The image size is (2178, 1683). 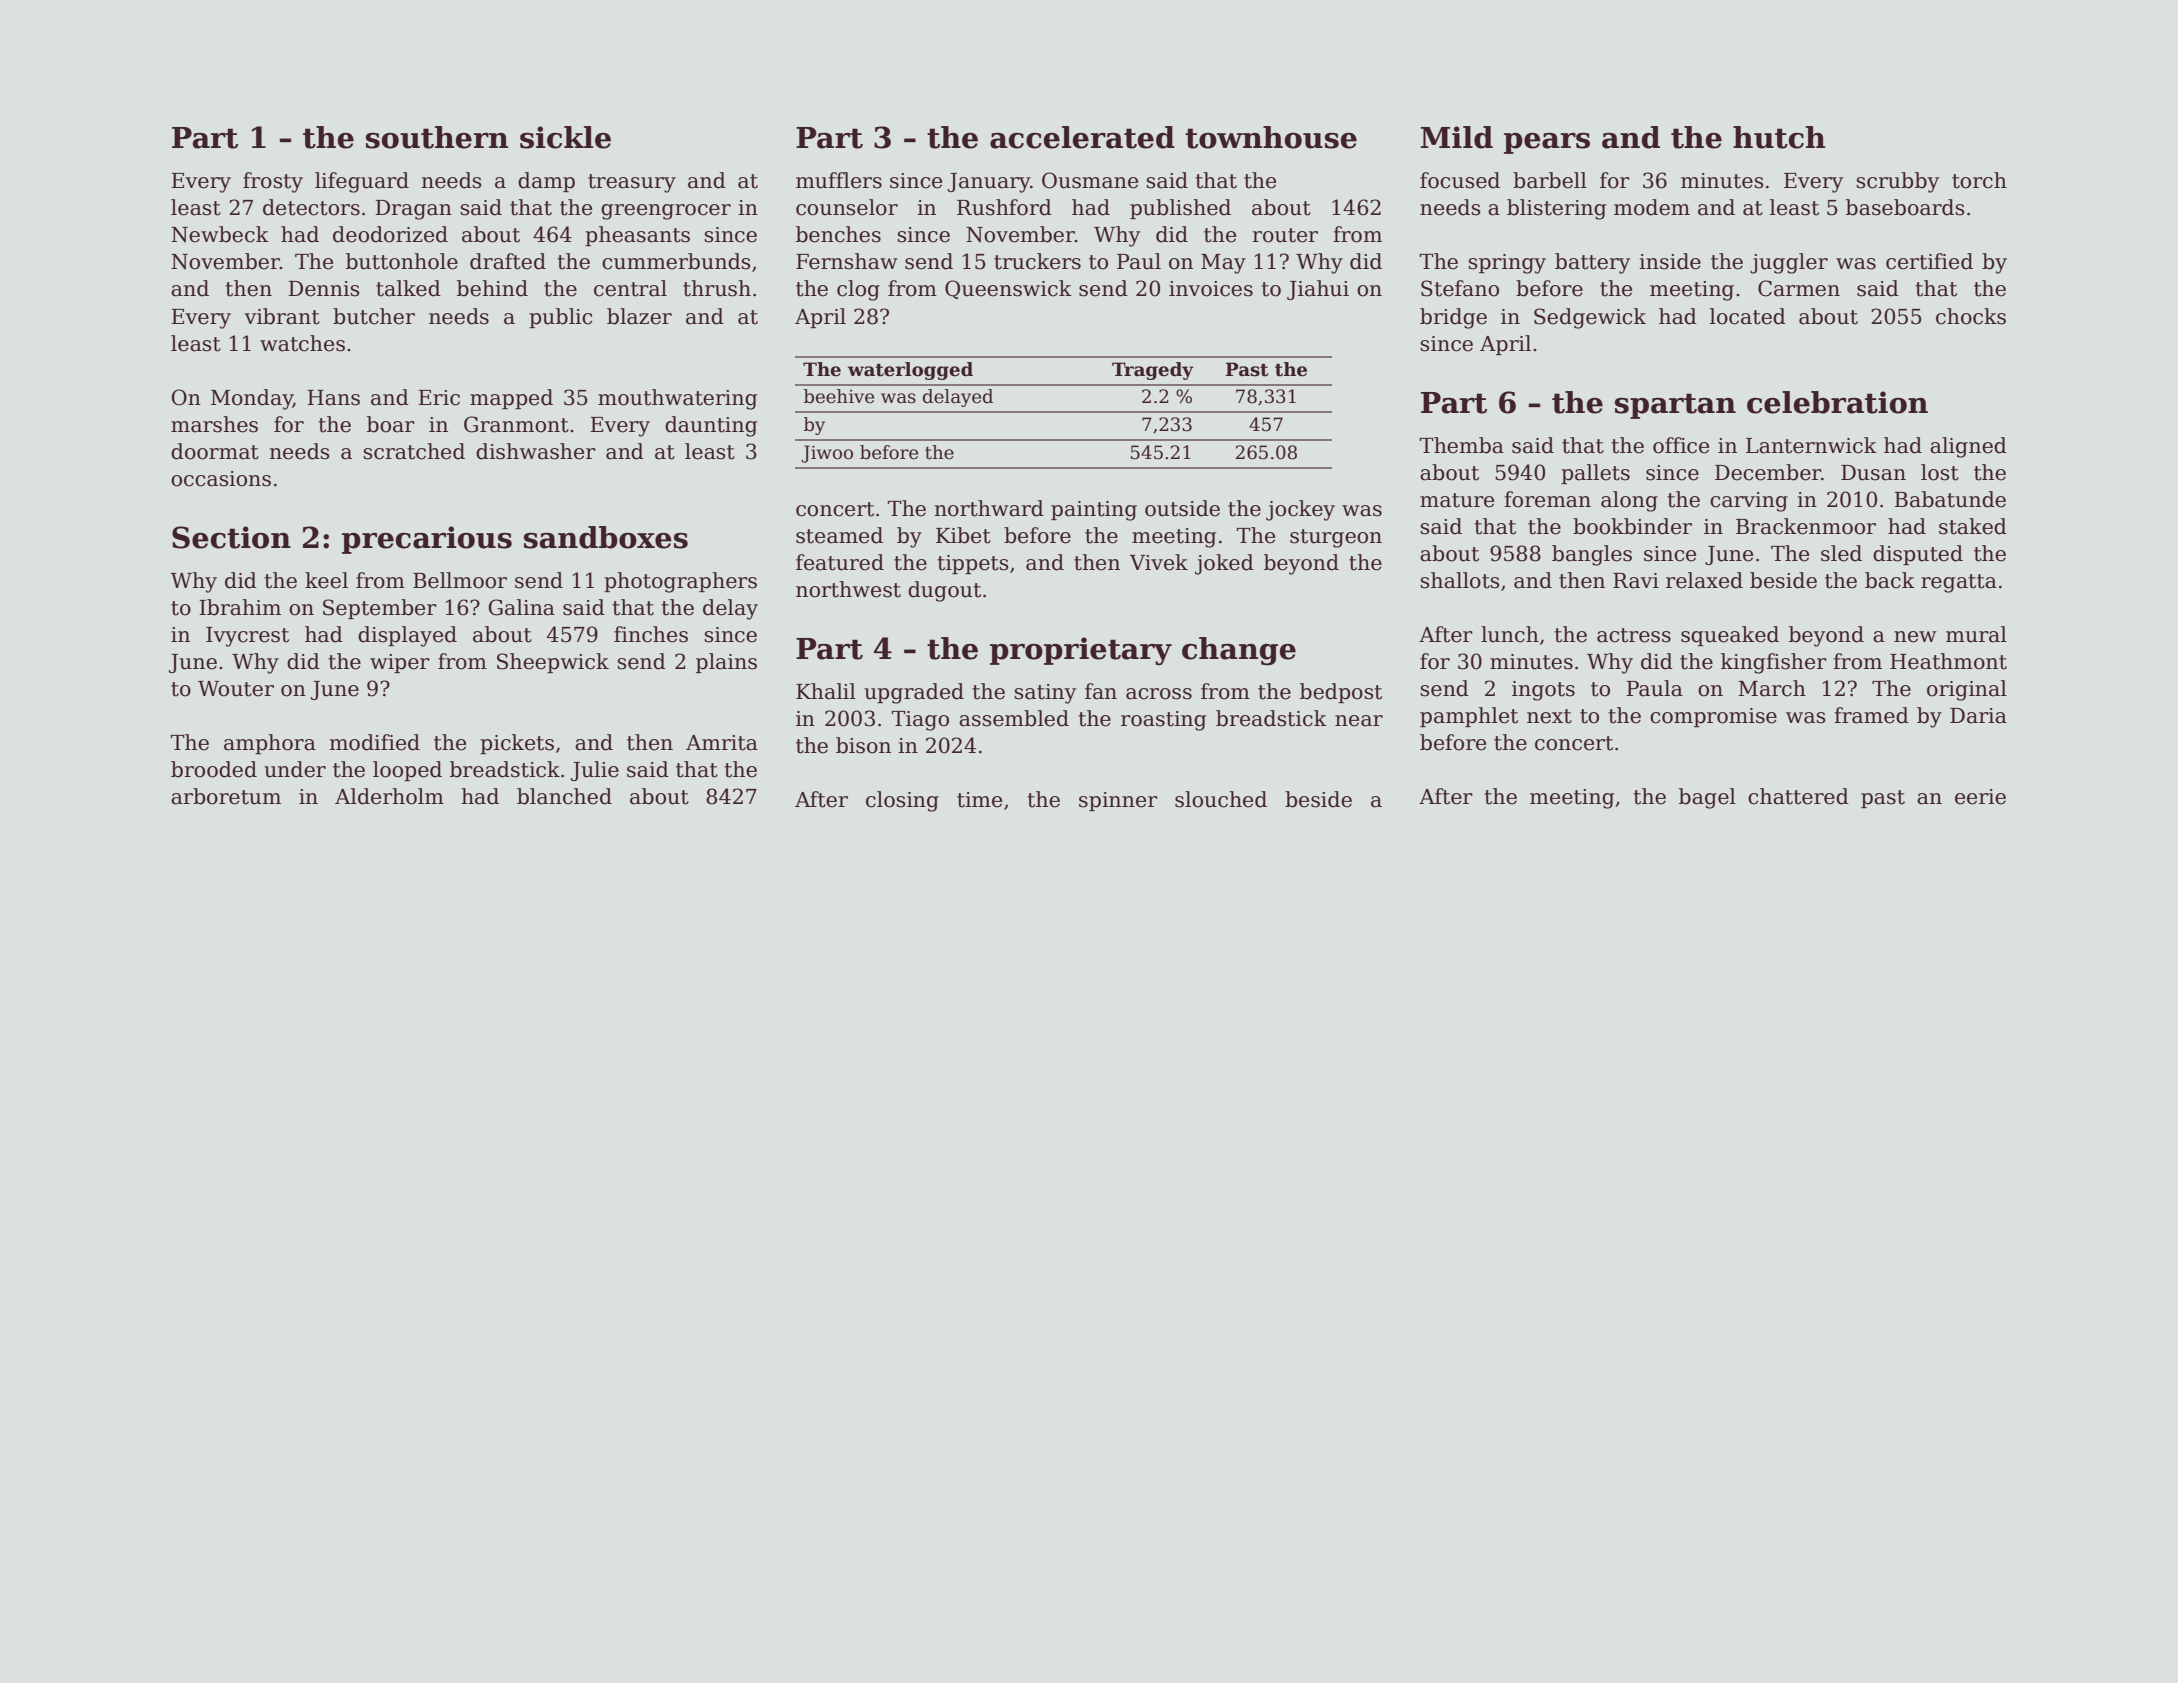 What do you see at coordinates (1556, 209) in the page?
I see `blistering` at bounding box center [1556, 209].
